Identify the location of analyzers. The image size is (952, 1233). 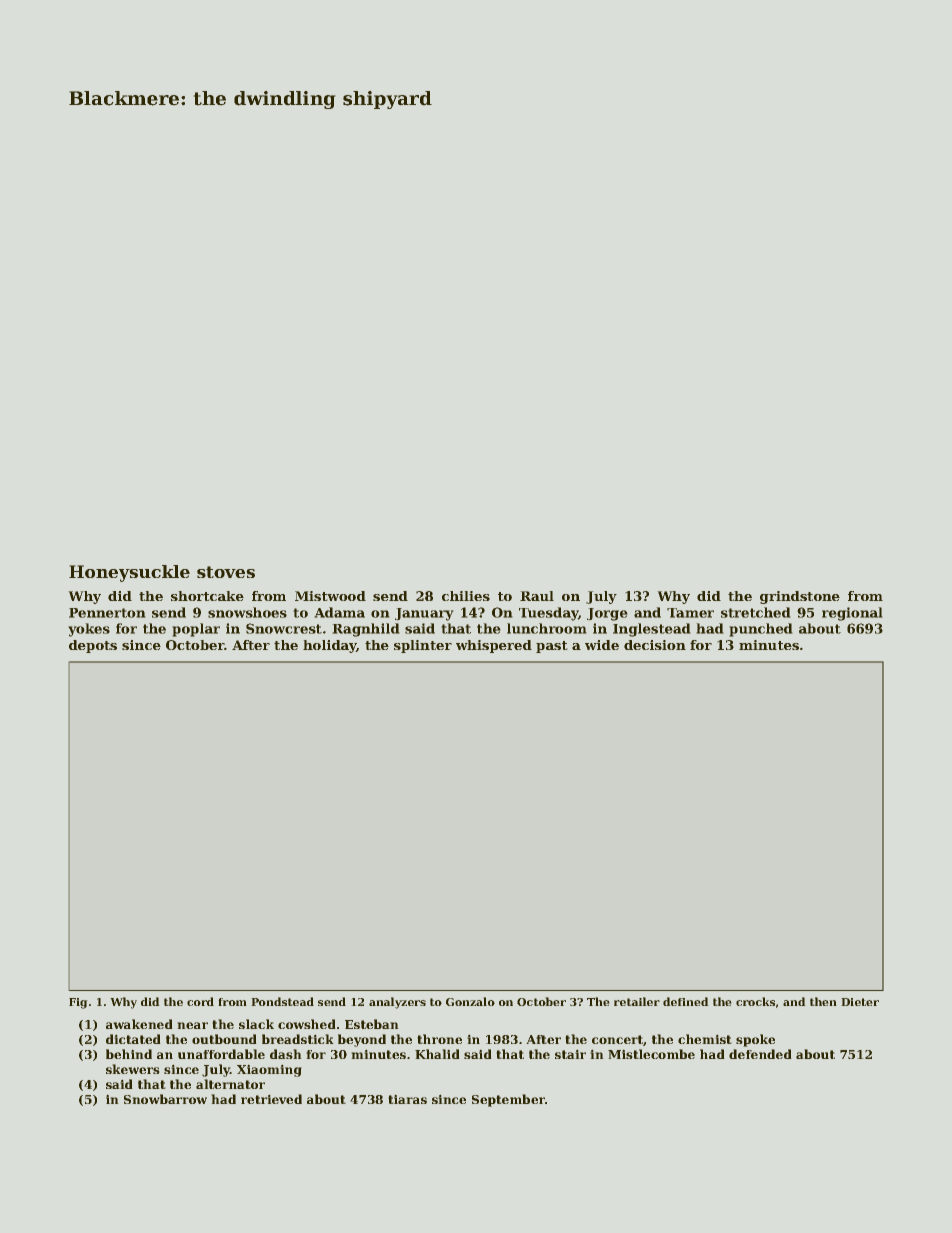
(397, 1003).
